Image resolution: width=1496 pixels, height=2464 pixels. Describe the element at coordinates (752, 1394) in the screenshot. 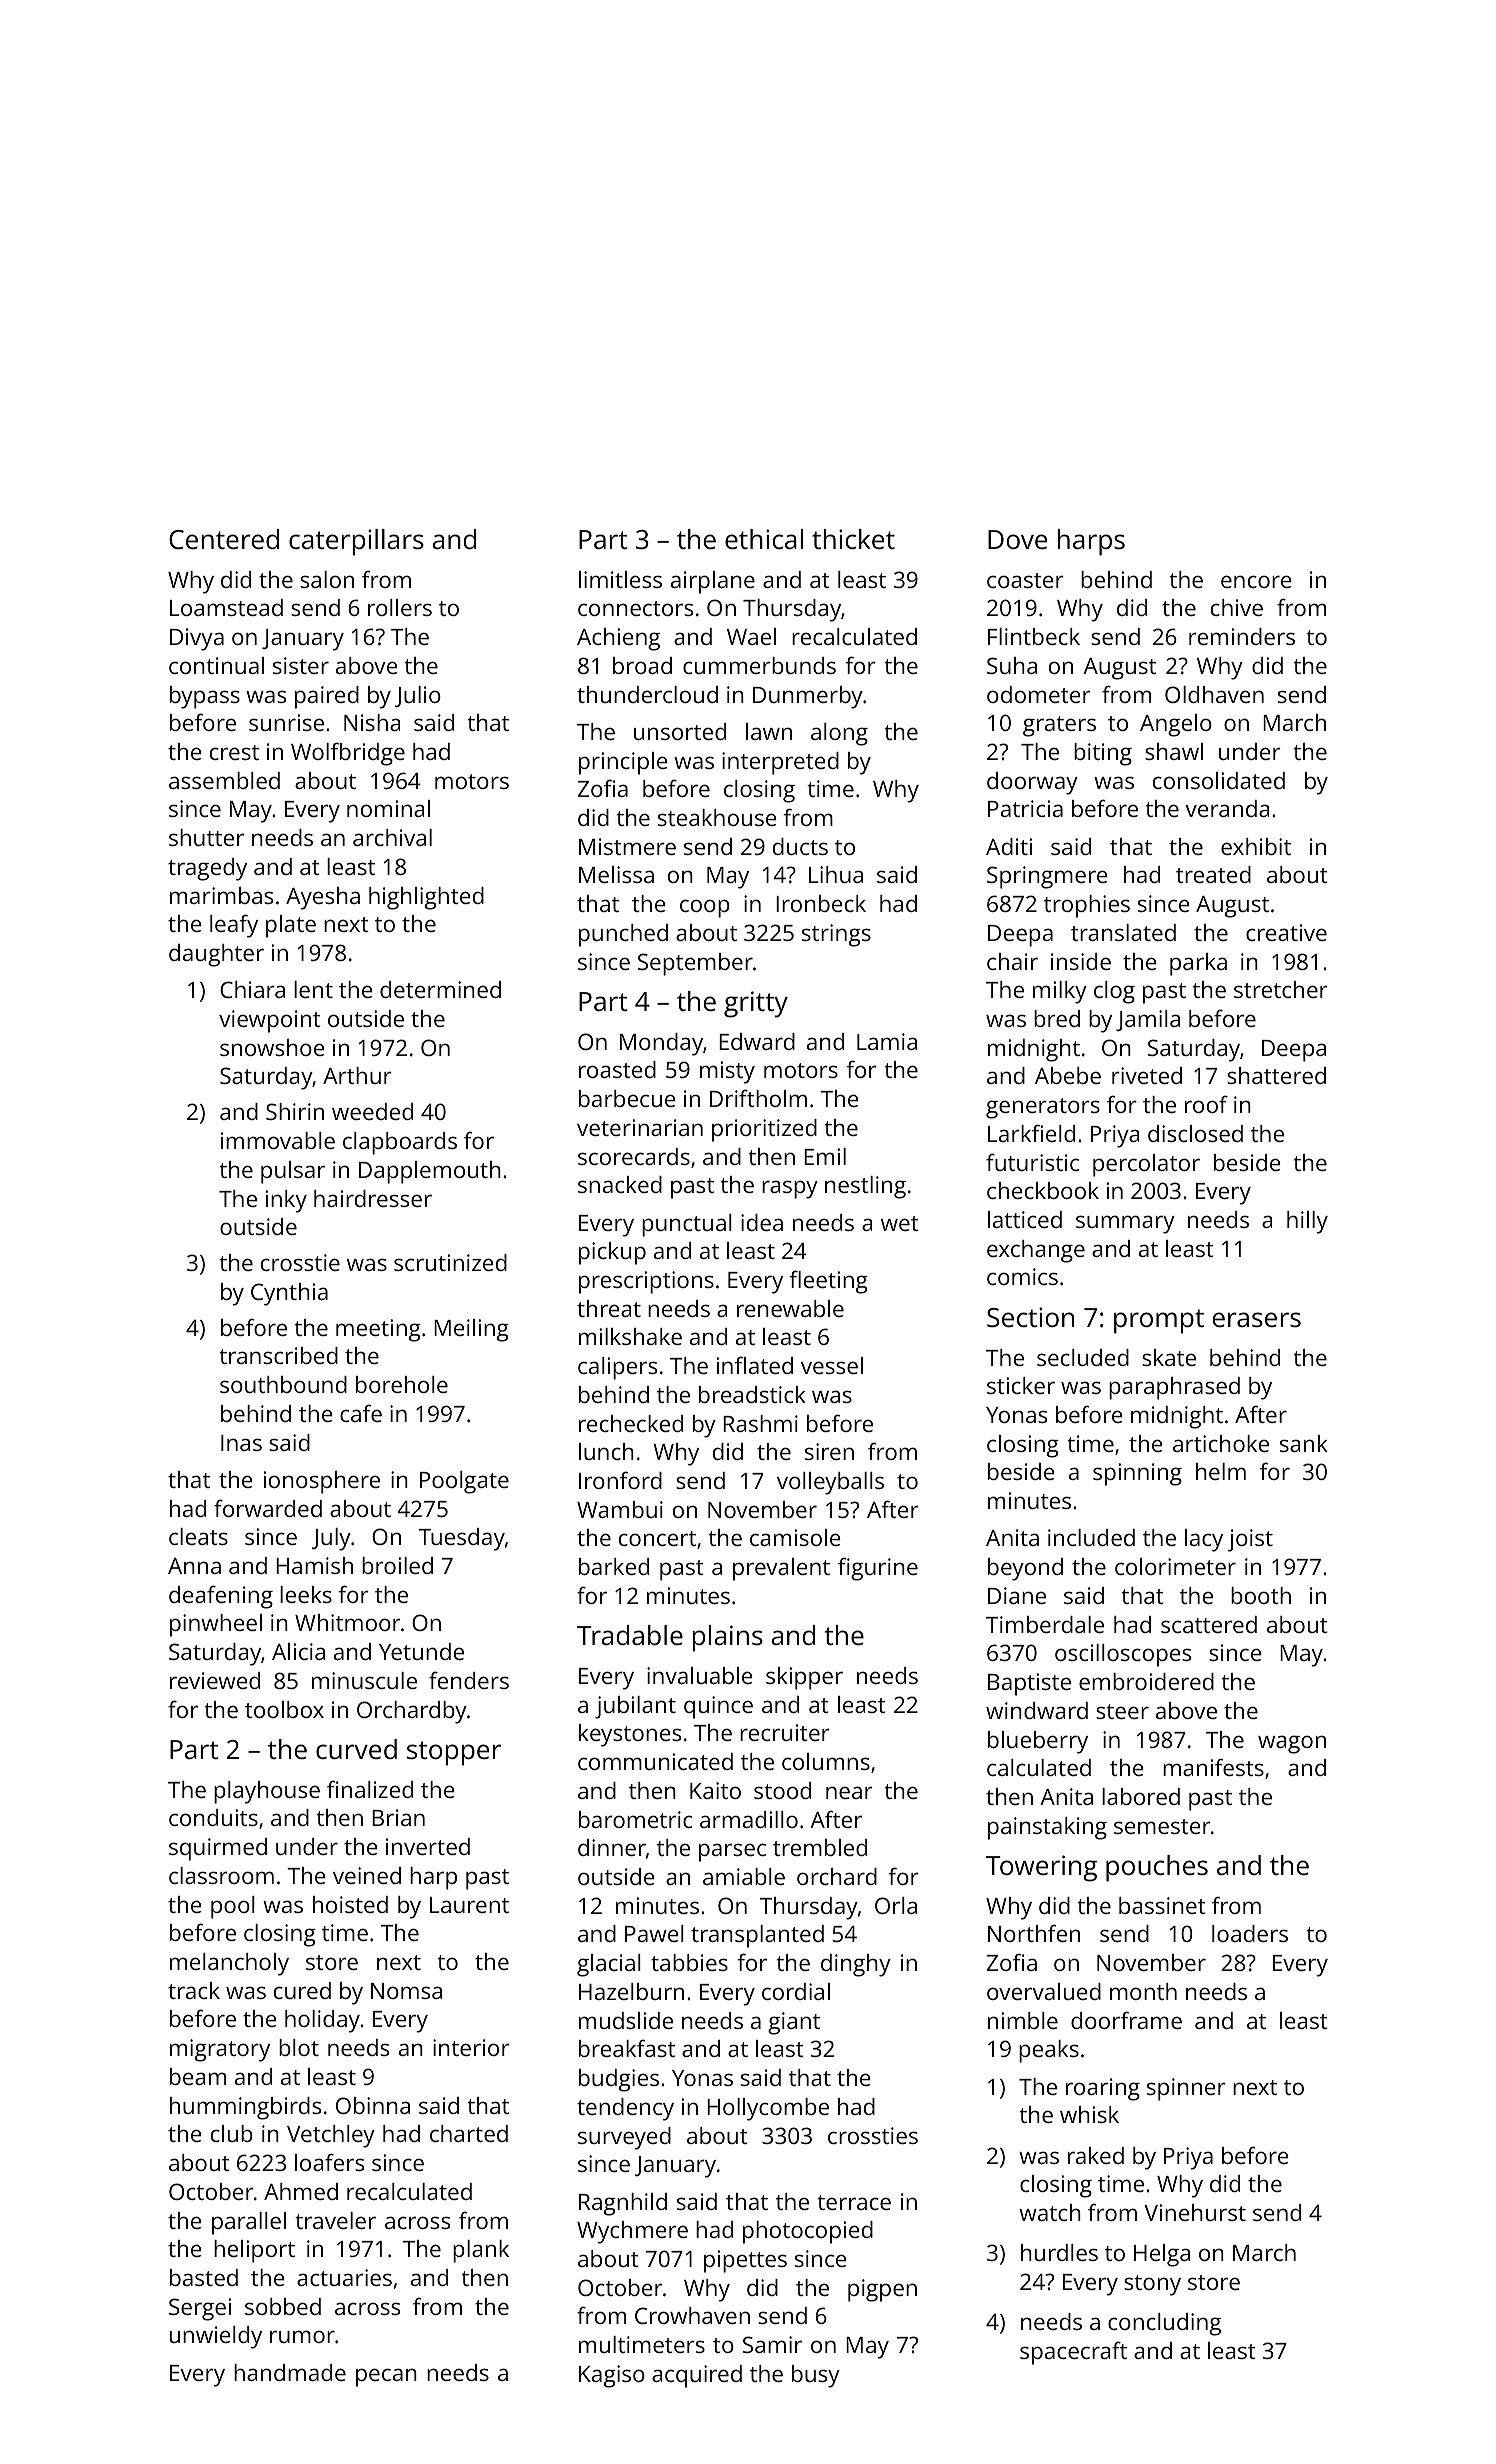

I see `breadstick` at that location.
